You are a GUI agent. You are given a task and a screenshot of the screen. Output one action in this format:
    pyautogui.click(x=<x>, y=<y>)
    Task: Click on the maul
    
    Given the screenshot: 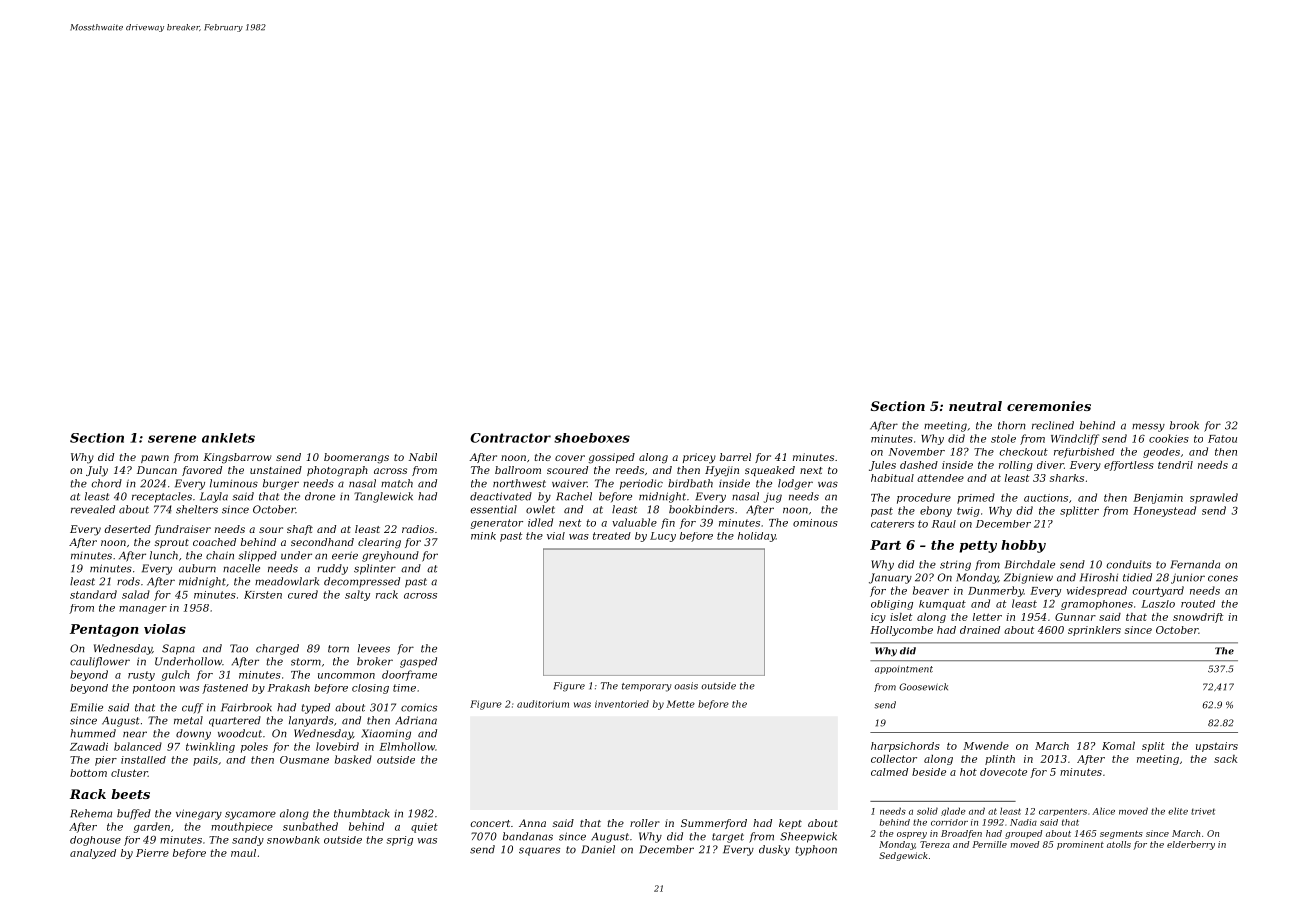 What is the action you would take?
    pyautogui.click(x=243, y=853)
